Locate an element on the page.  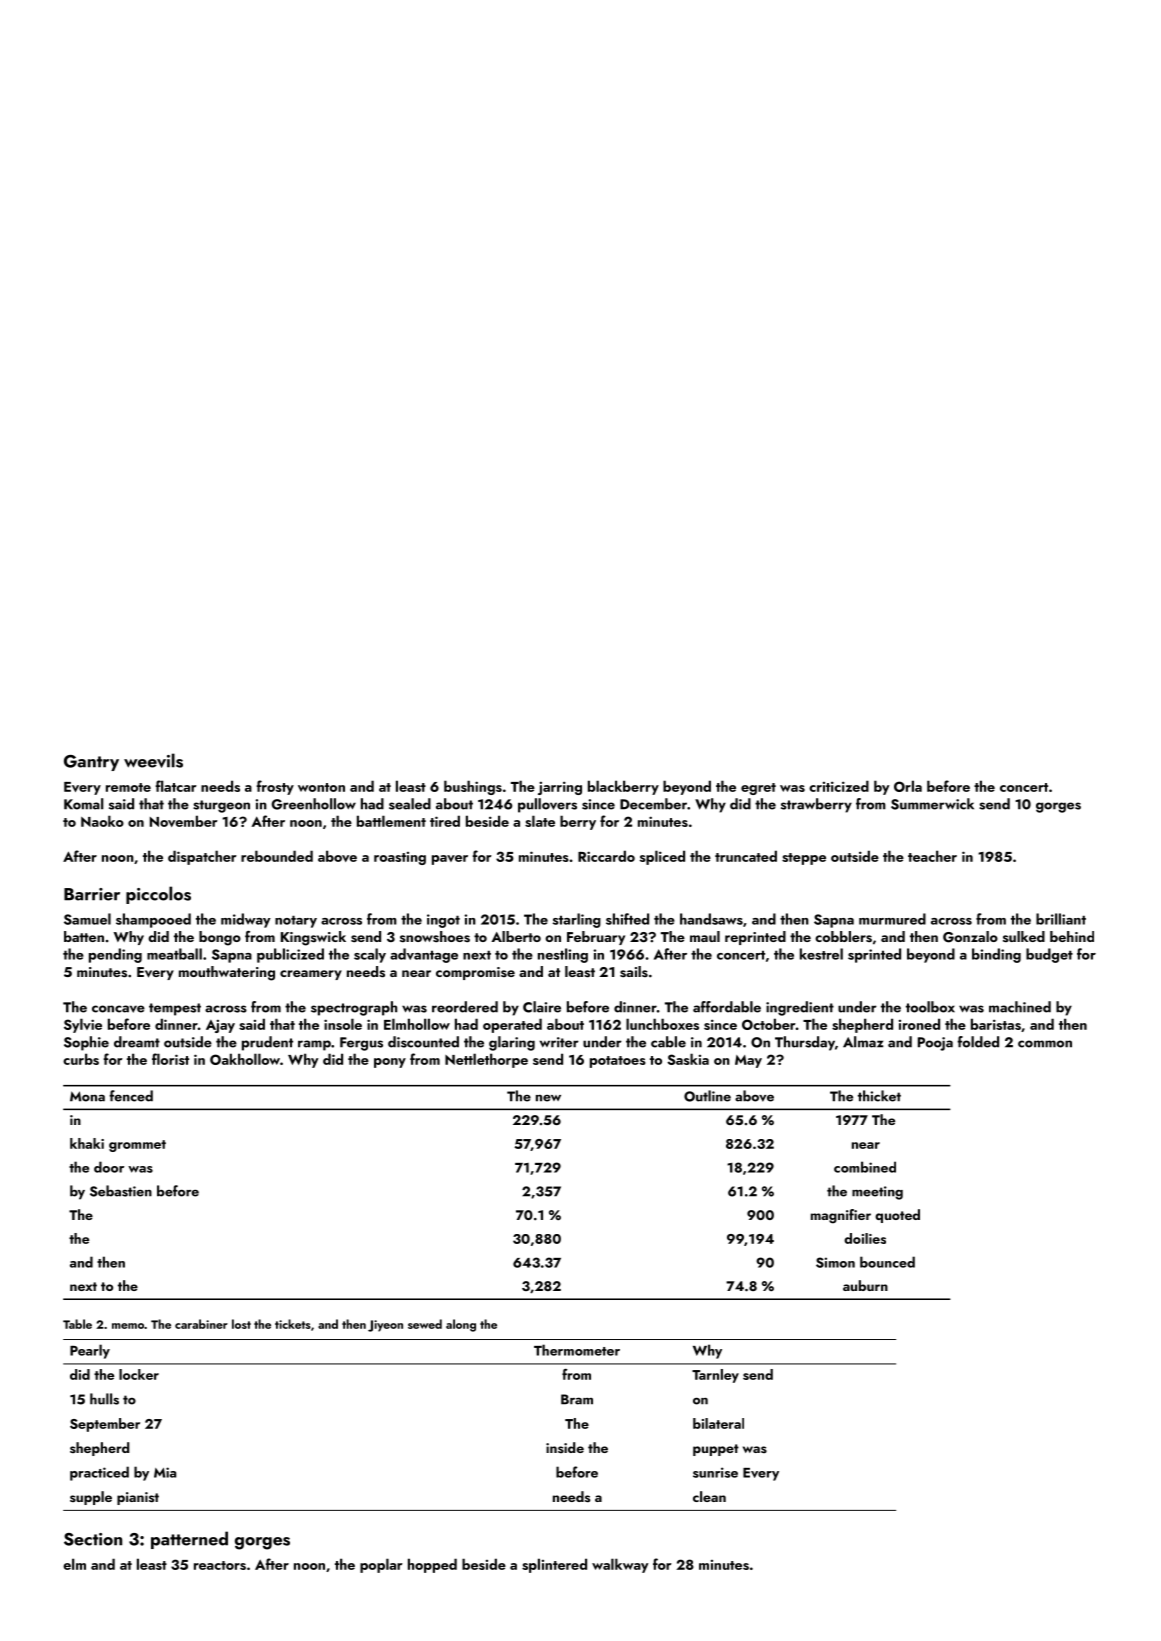
combined is located at coordinates (865, 1167).
